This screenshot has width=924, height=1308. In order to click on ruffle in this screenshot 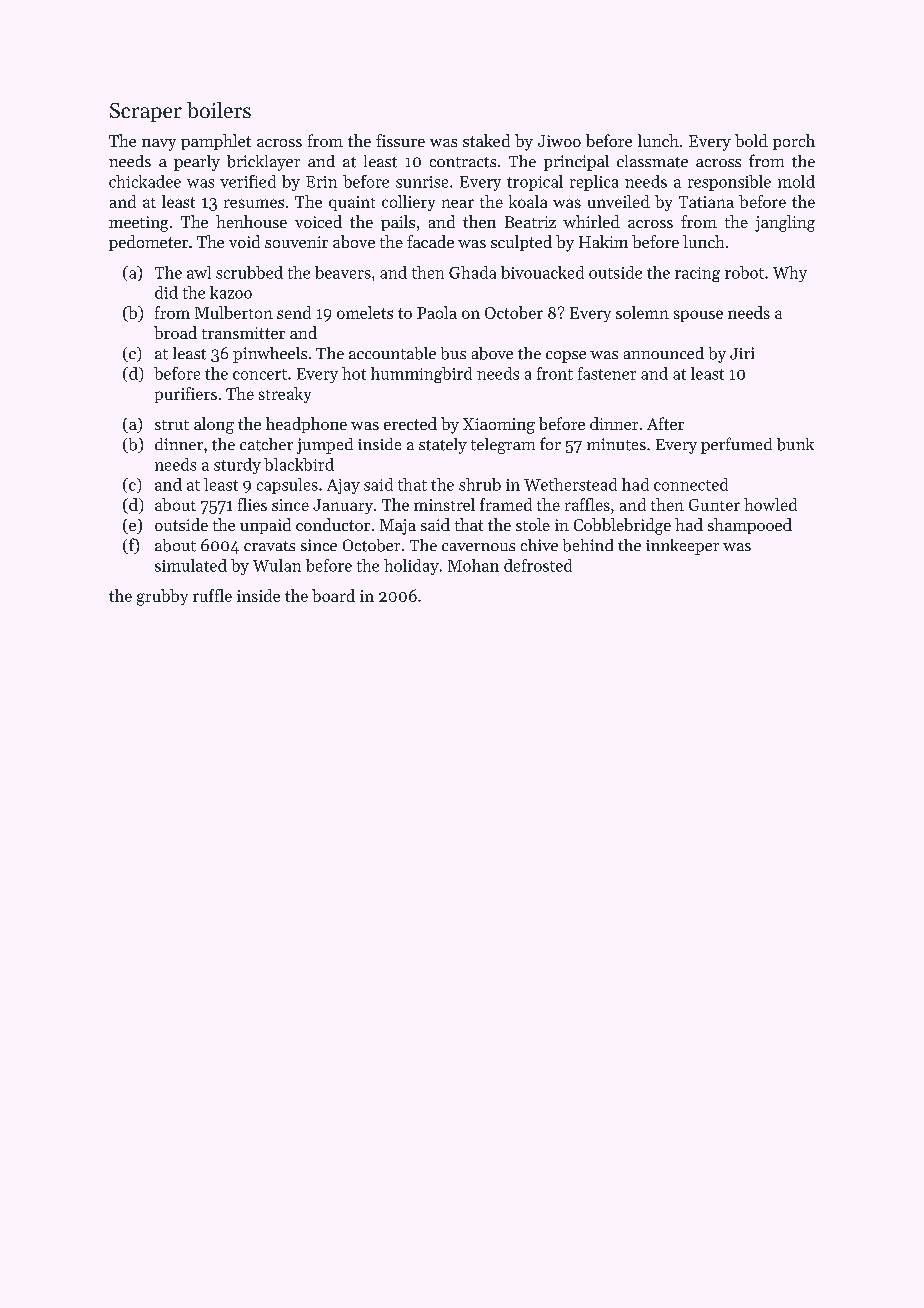, I will do `click(212, 595)`.
